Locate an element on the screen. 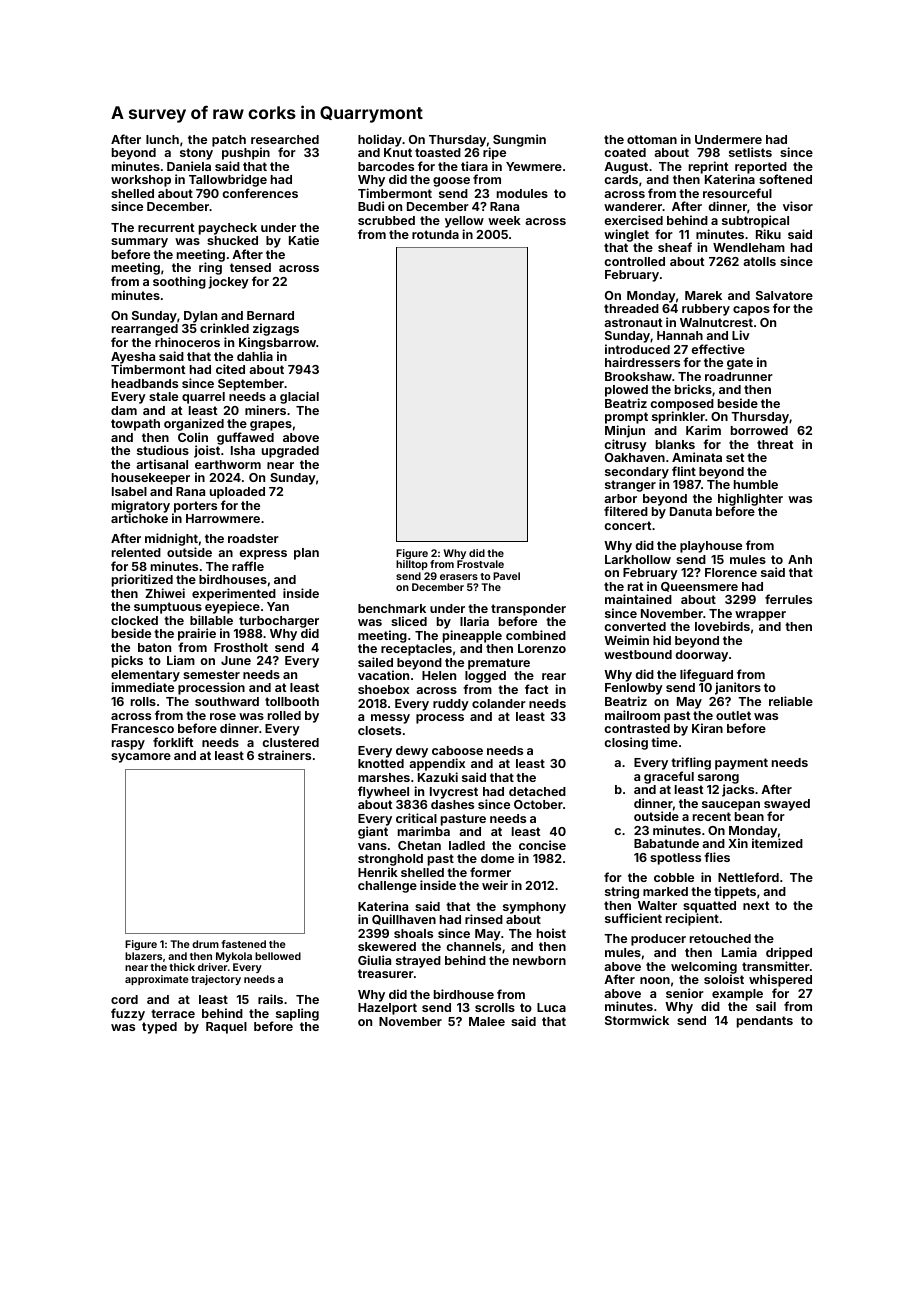 The height and width of the screenshot is (1308, 924). ottoman is located at coordinates (652, 139).
